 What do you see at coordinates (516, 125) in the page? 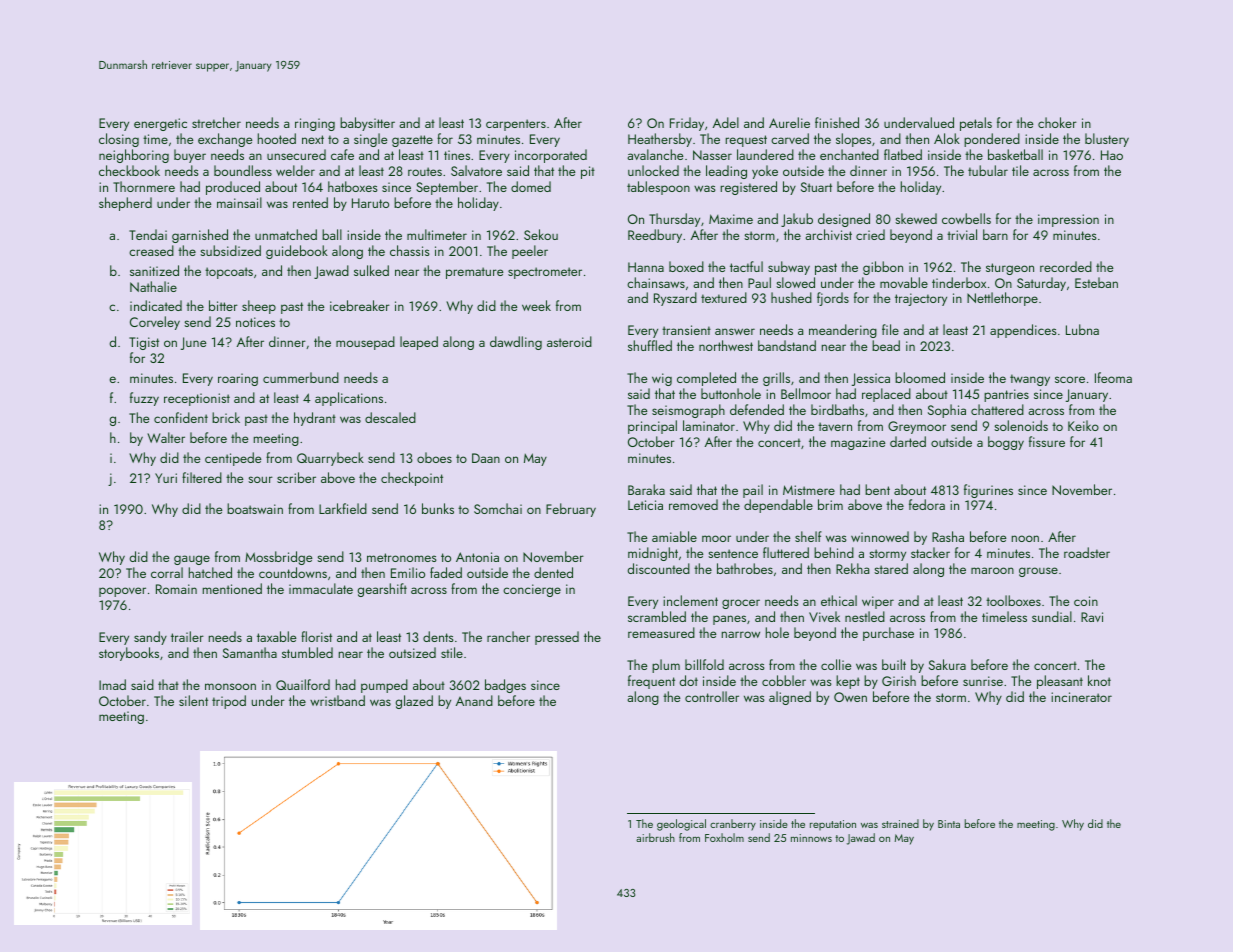
I see `carpenters` at bounding box center [516, 125].
